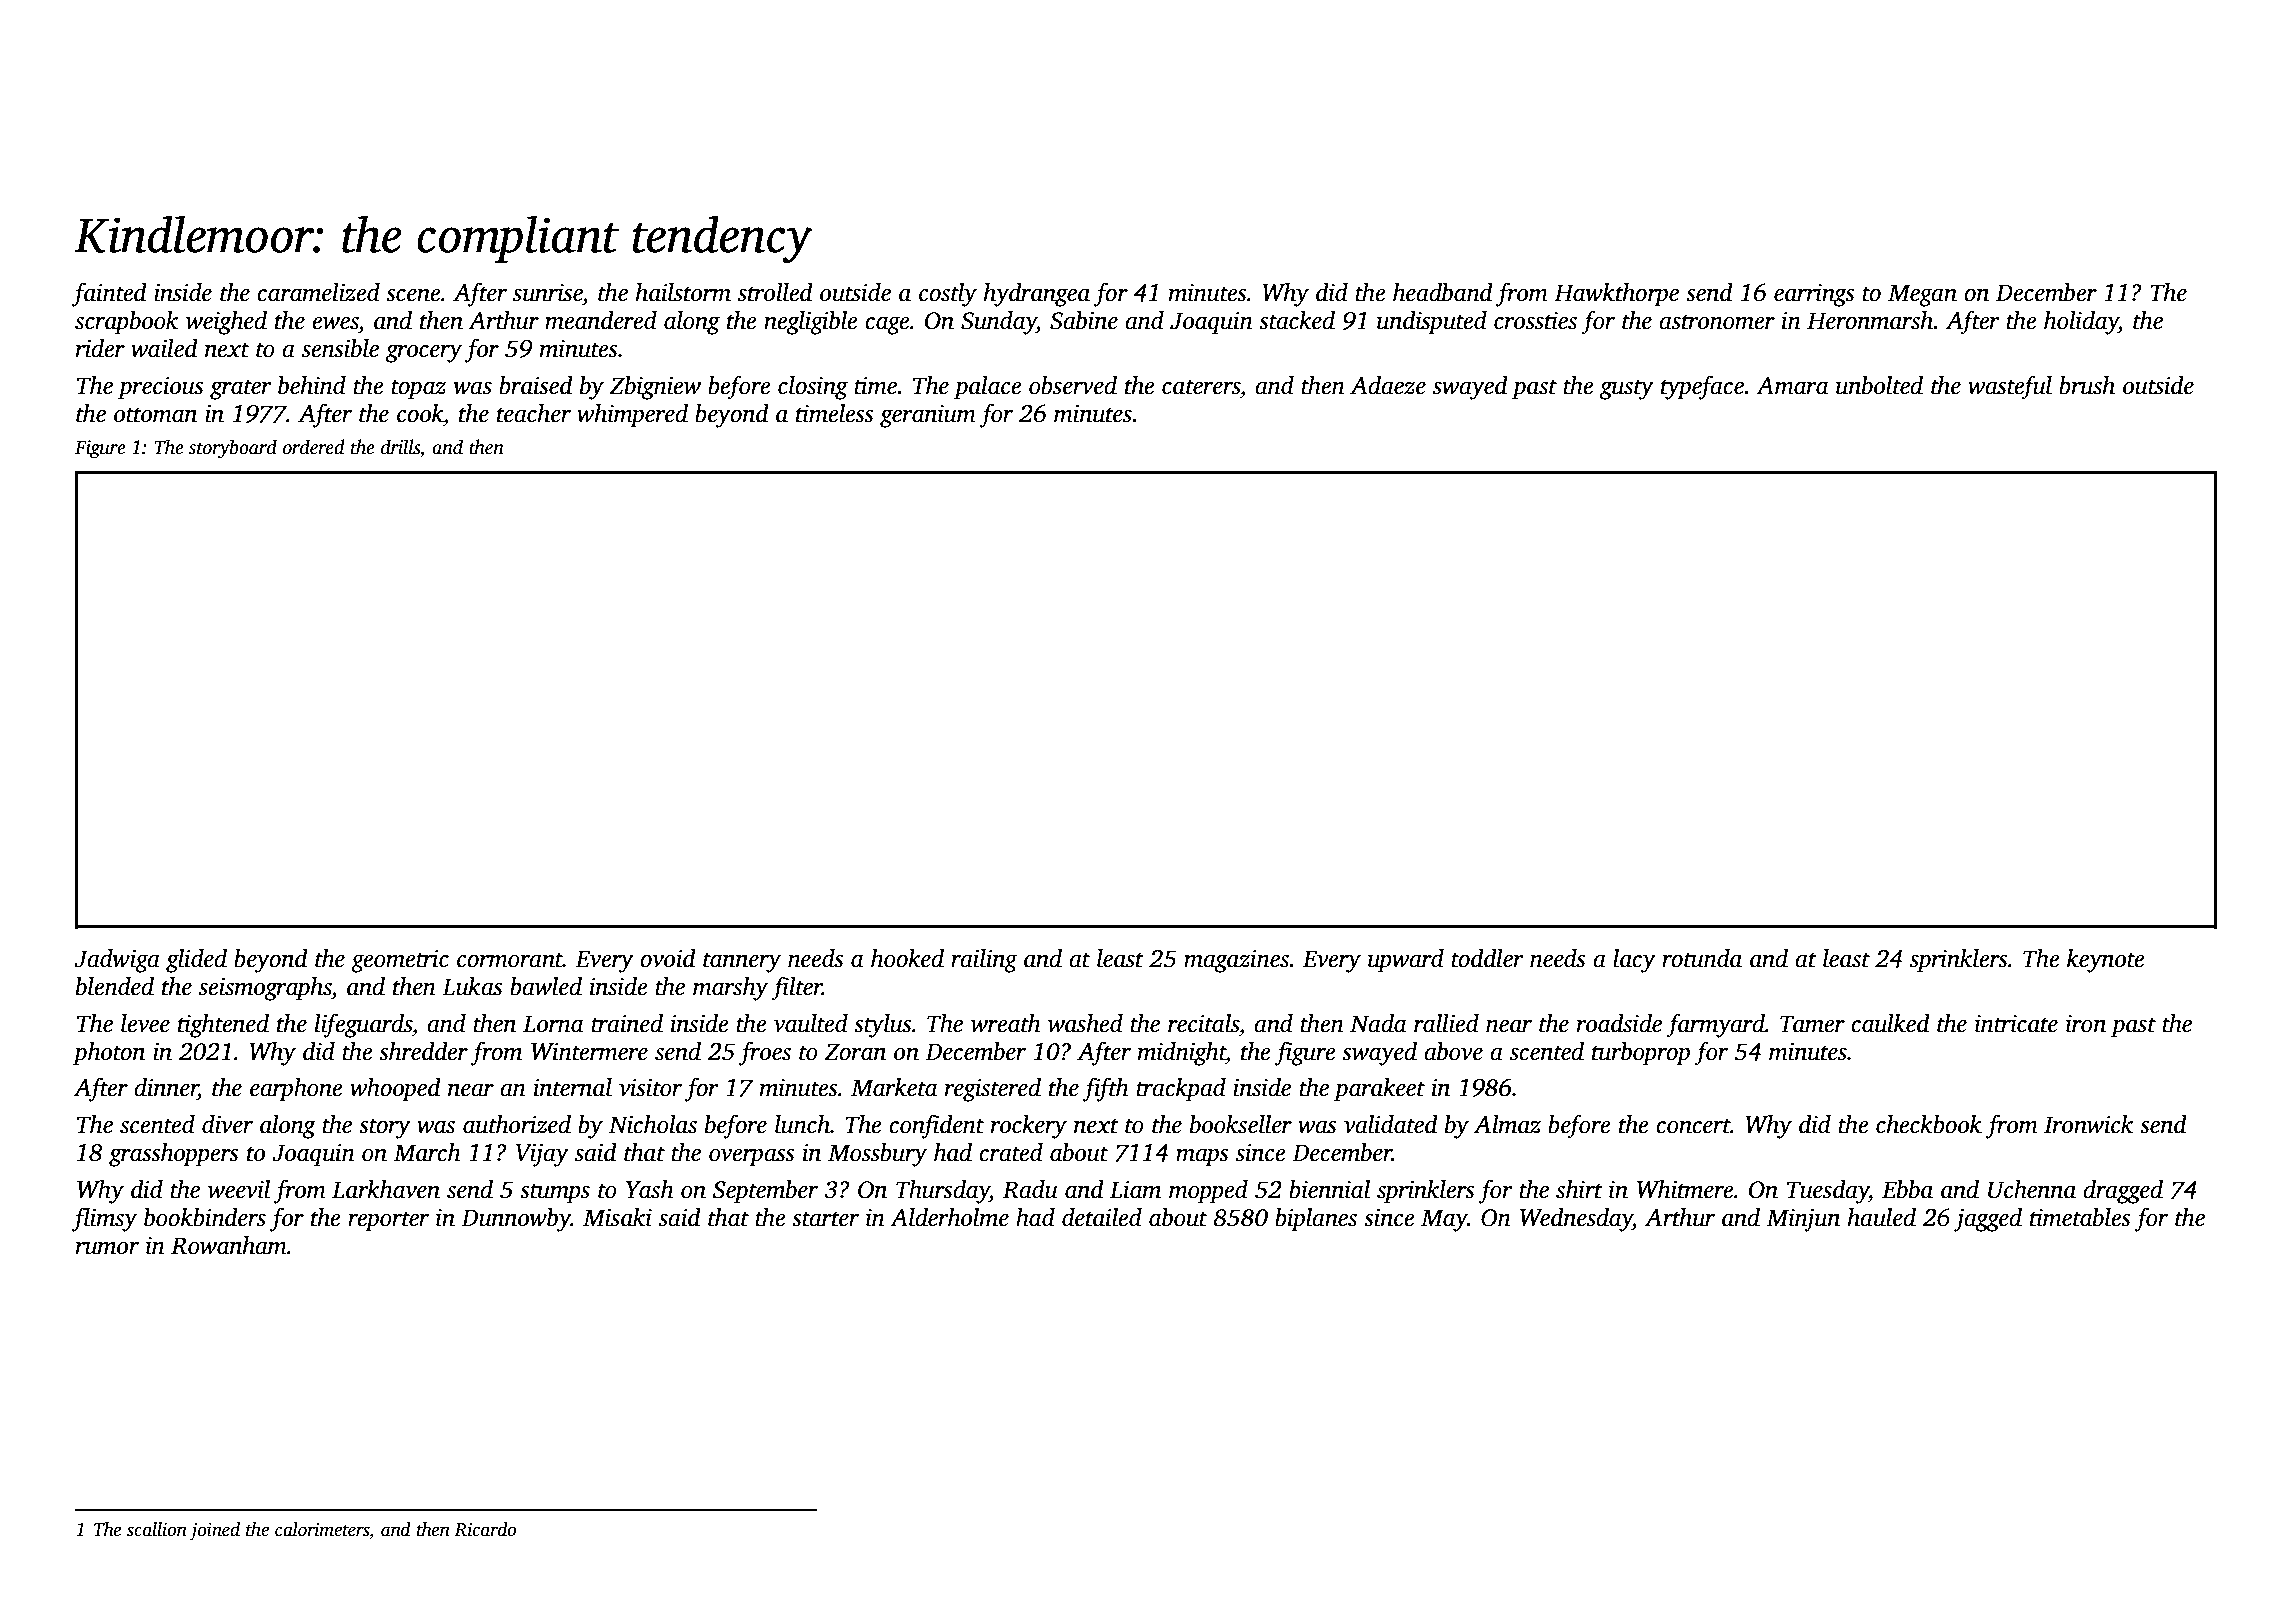 This document has width=2292, height=1620. What do you see at coordinates (196, 961) in the document?
I see `glided` at bounding box center [196, 961].
